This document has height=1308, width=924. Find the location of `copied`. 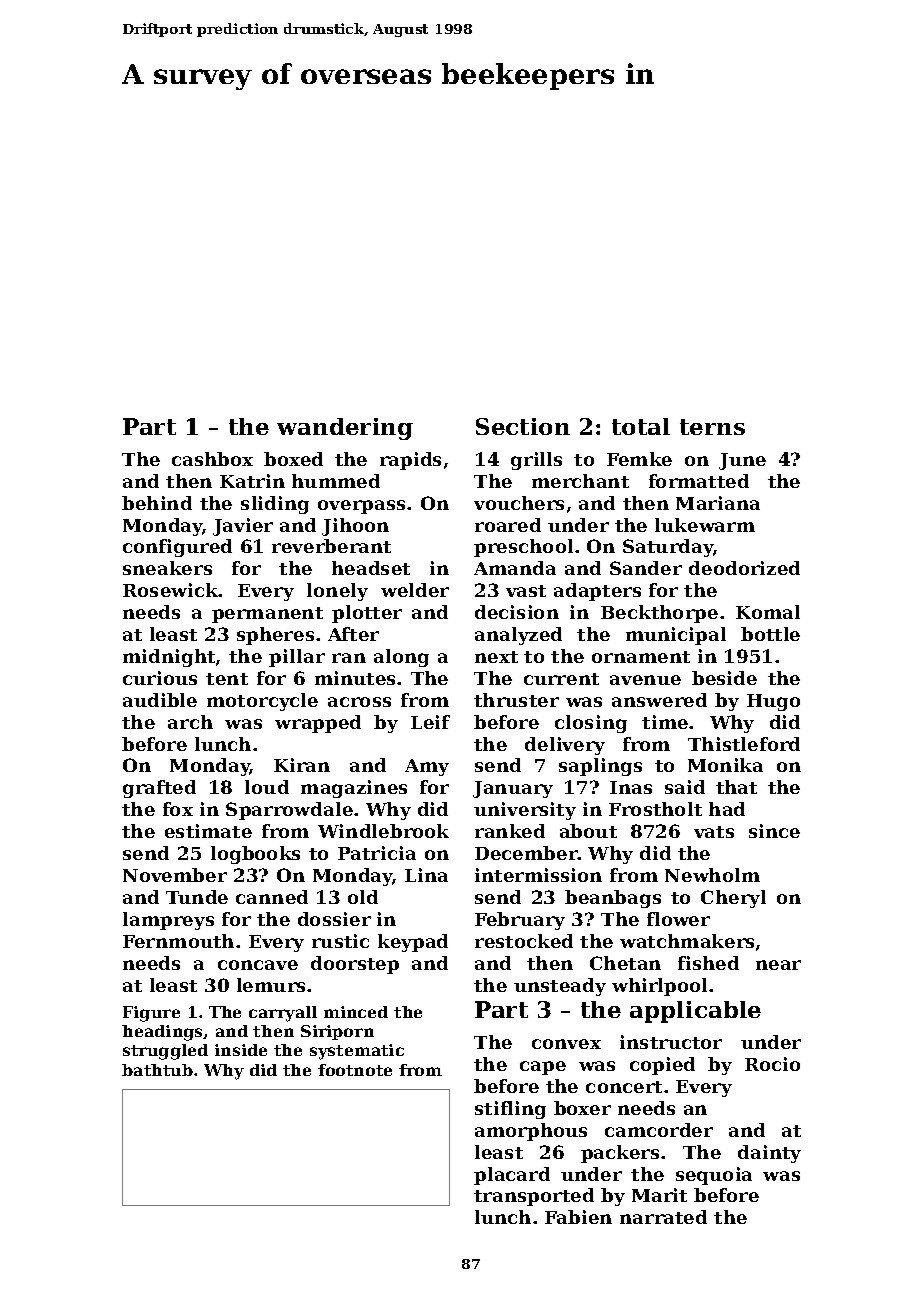

copied is located at coordinates (662, 1066).
